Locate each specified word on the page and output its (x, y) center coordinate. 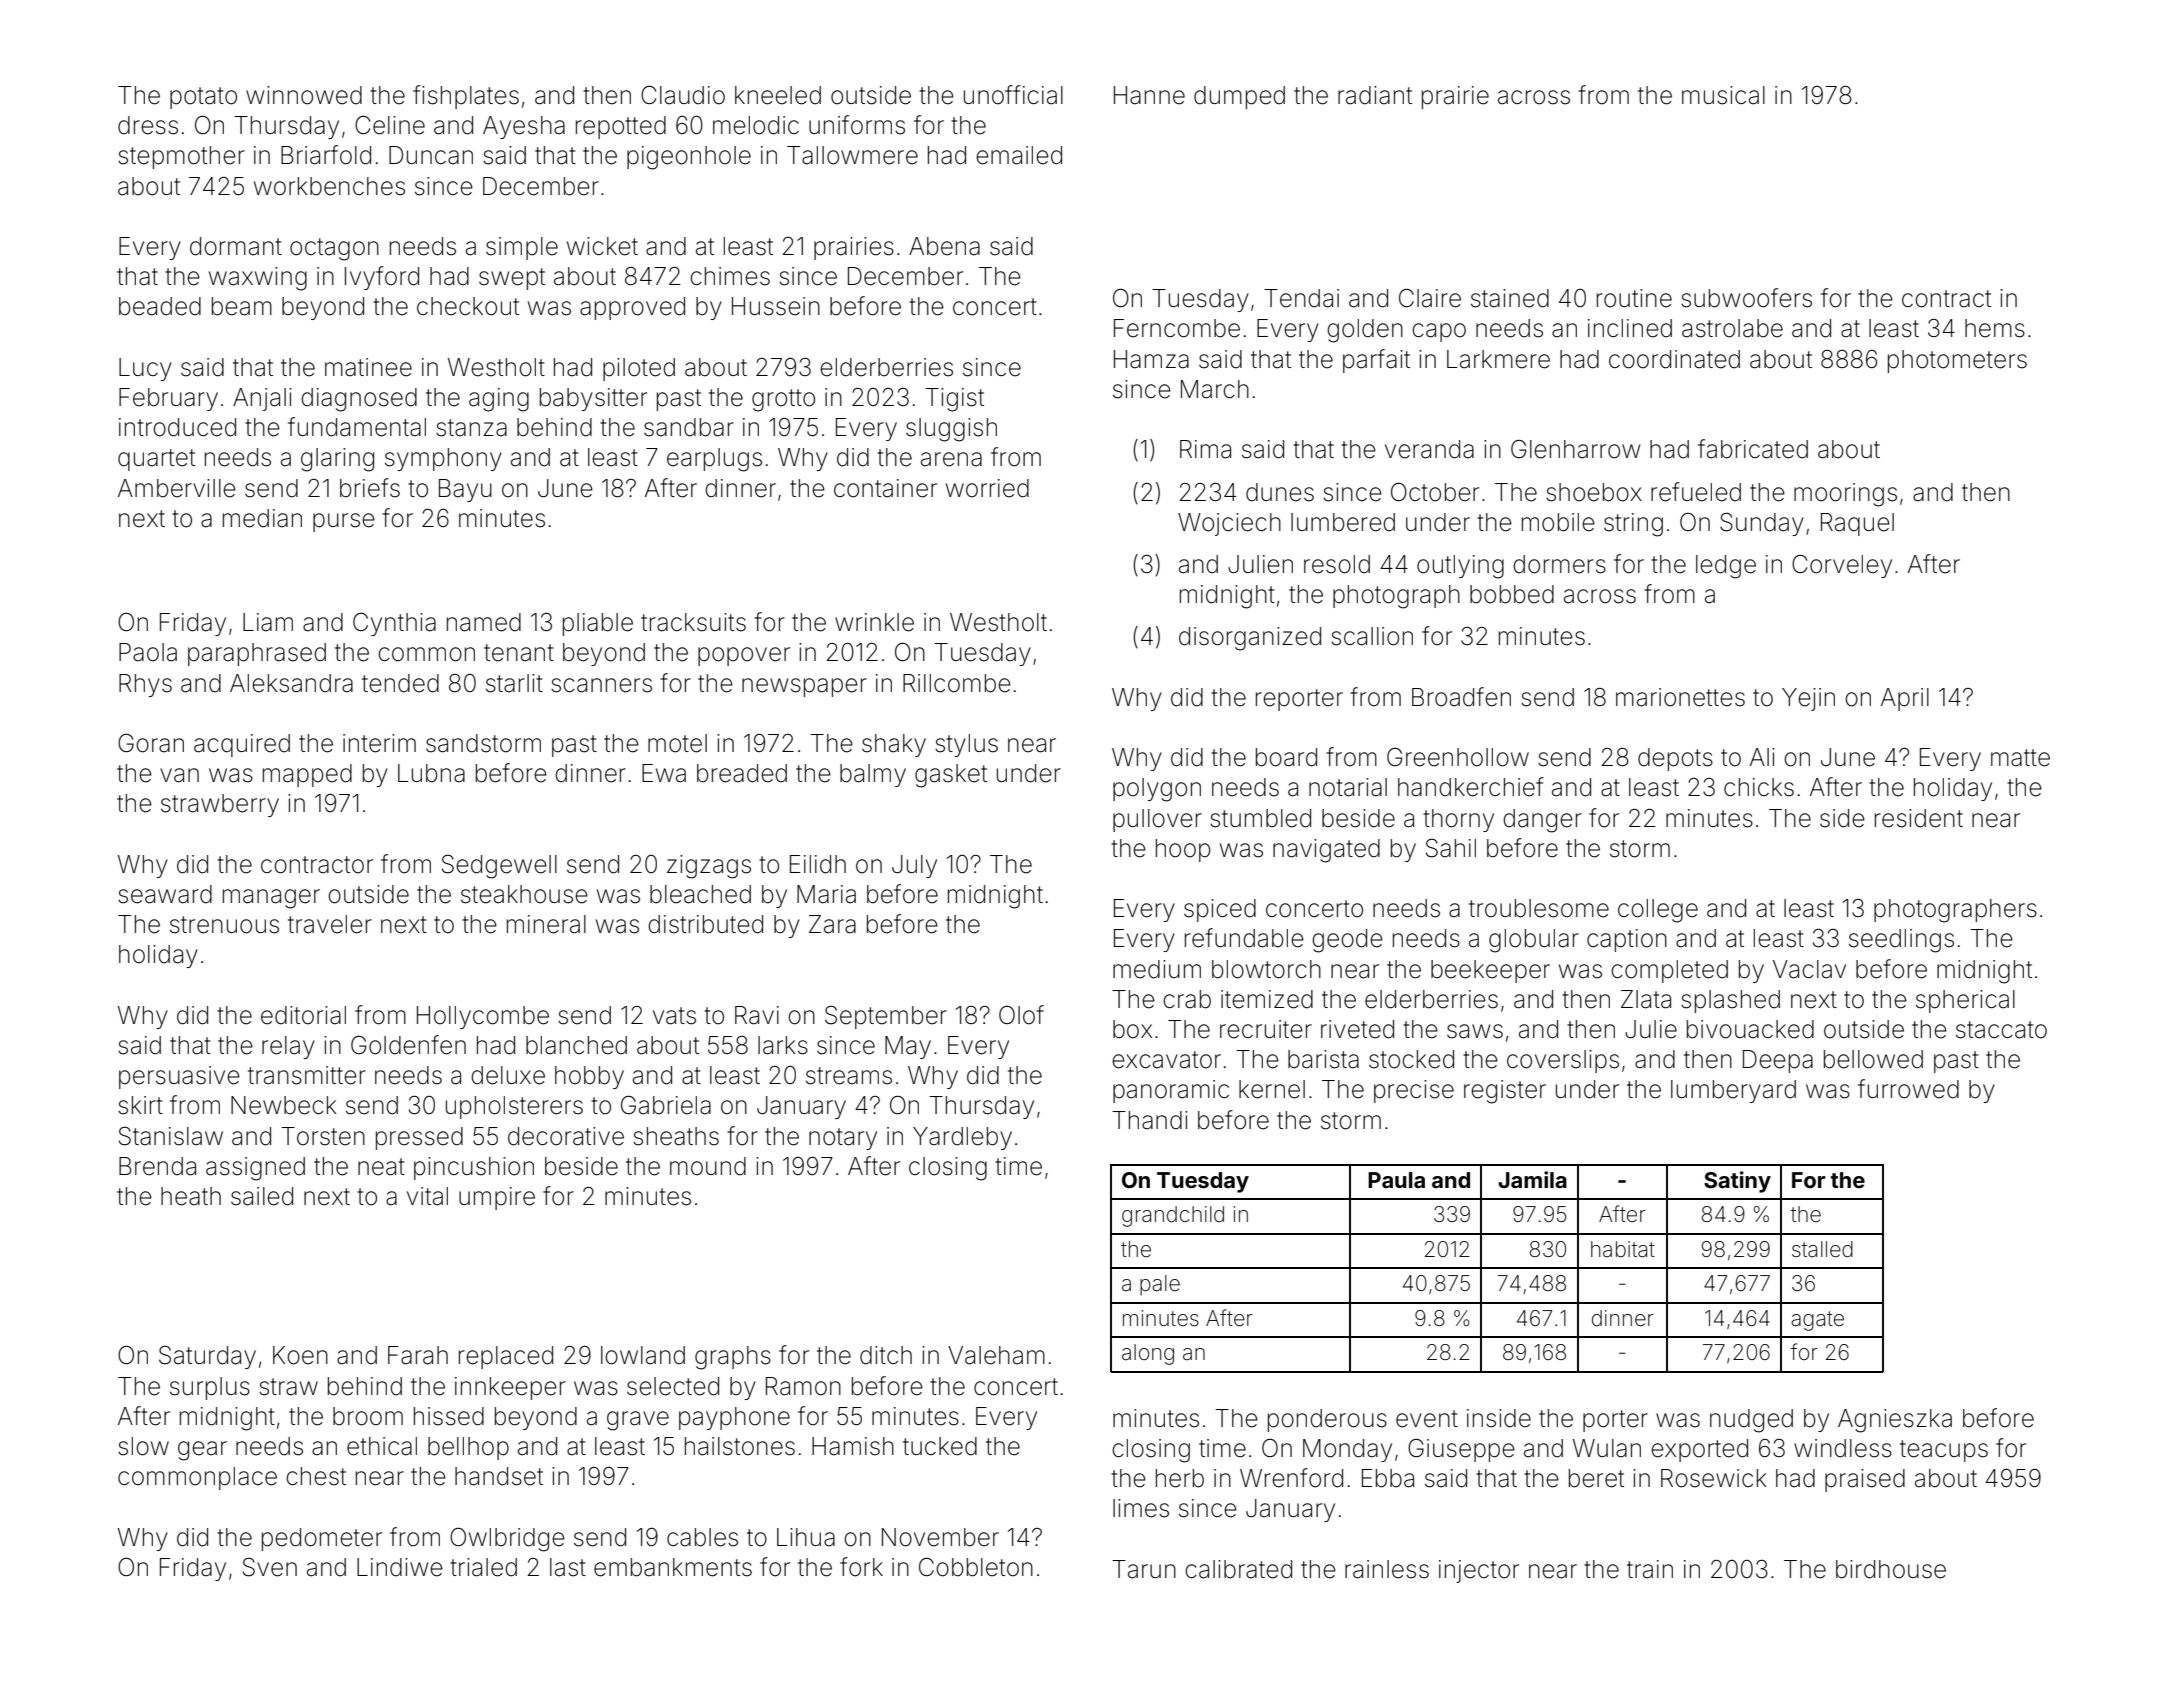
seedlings (1901, 941)
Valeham (996, 1355)
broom (368, 1416)
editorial (303, 1015)
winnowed (304, 95)
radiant (1375, 95)
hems (1995, 328)
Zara (832, 924)
